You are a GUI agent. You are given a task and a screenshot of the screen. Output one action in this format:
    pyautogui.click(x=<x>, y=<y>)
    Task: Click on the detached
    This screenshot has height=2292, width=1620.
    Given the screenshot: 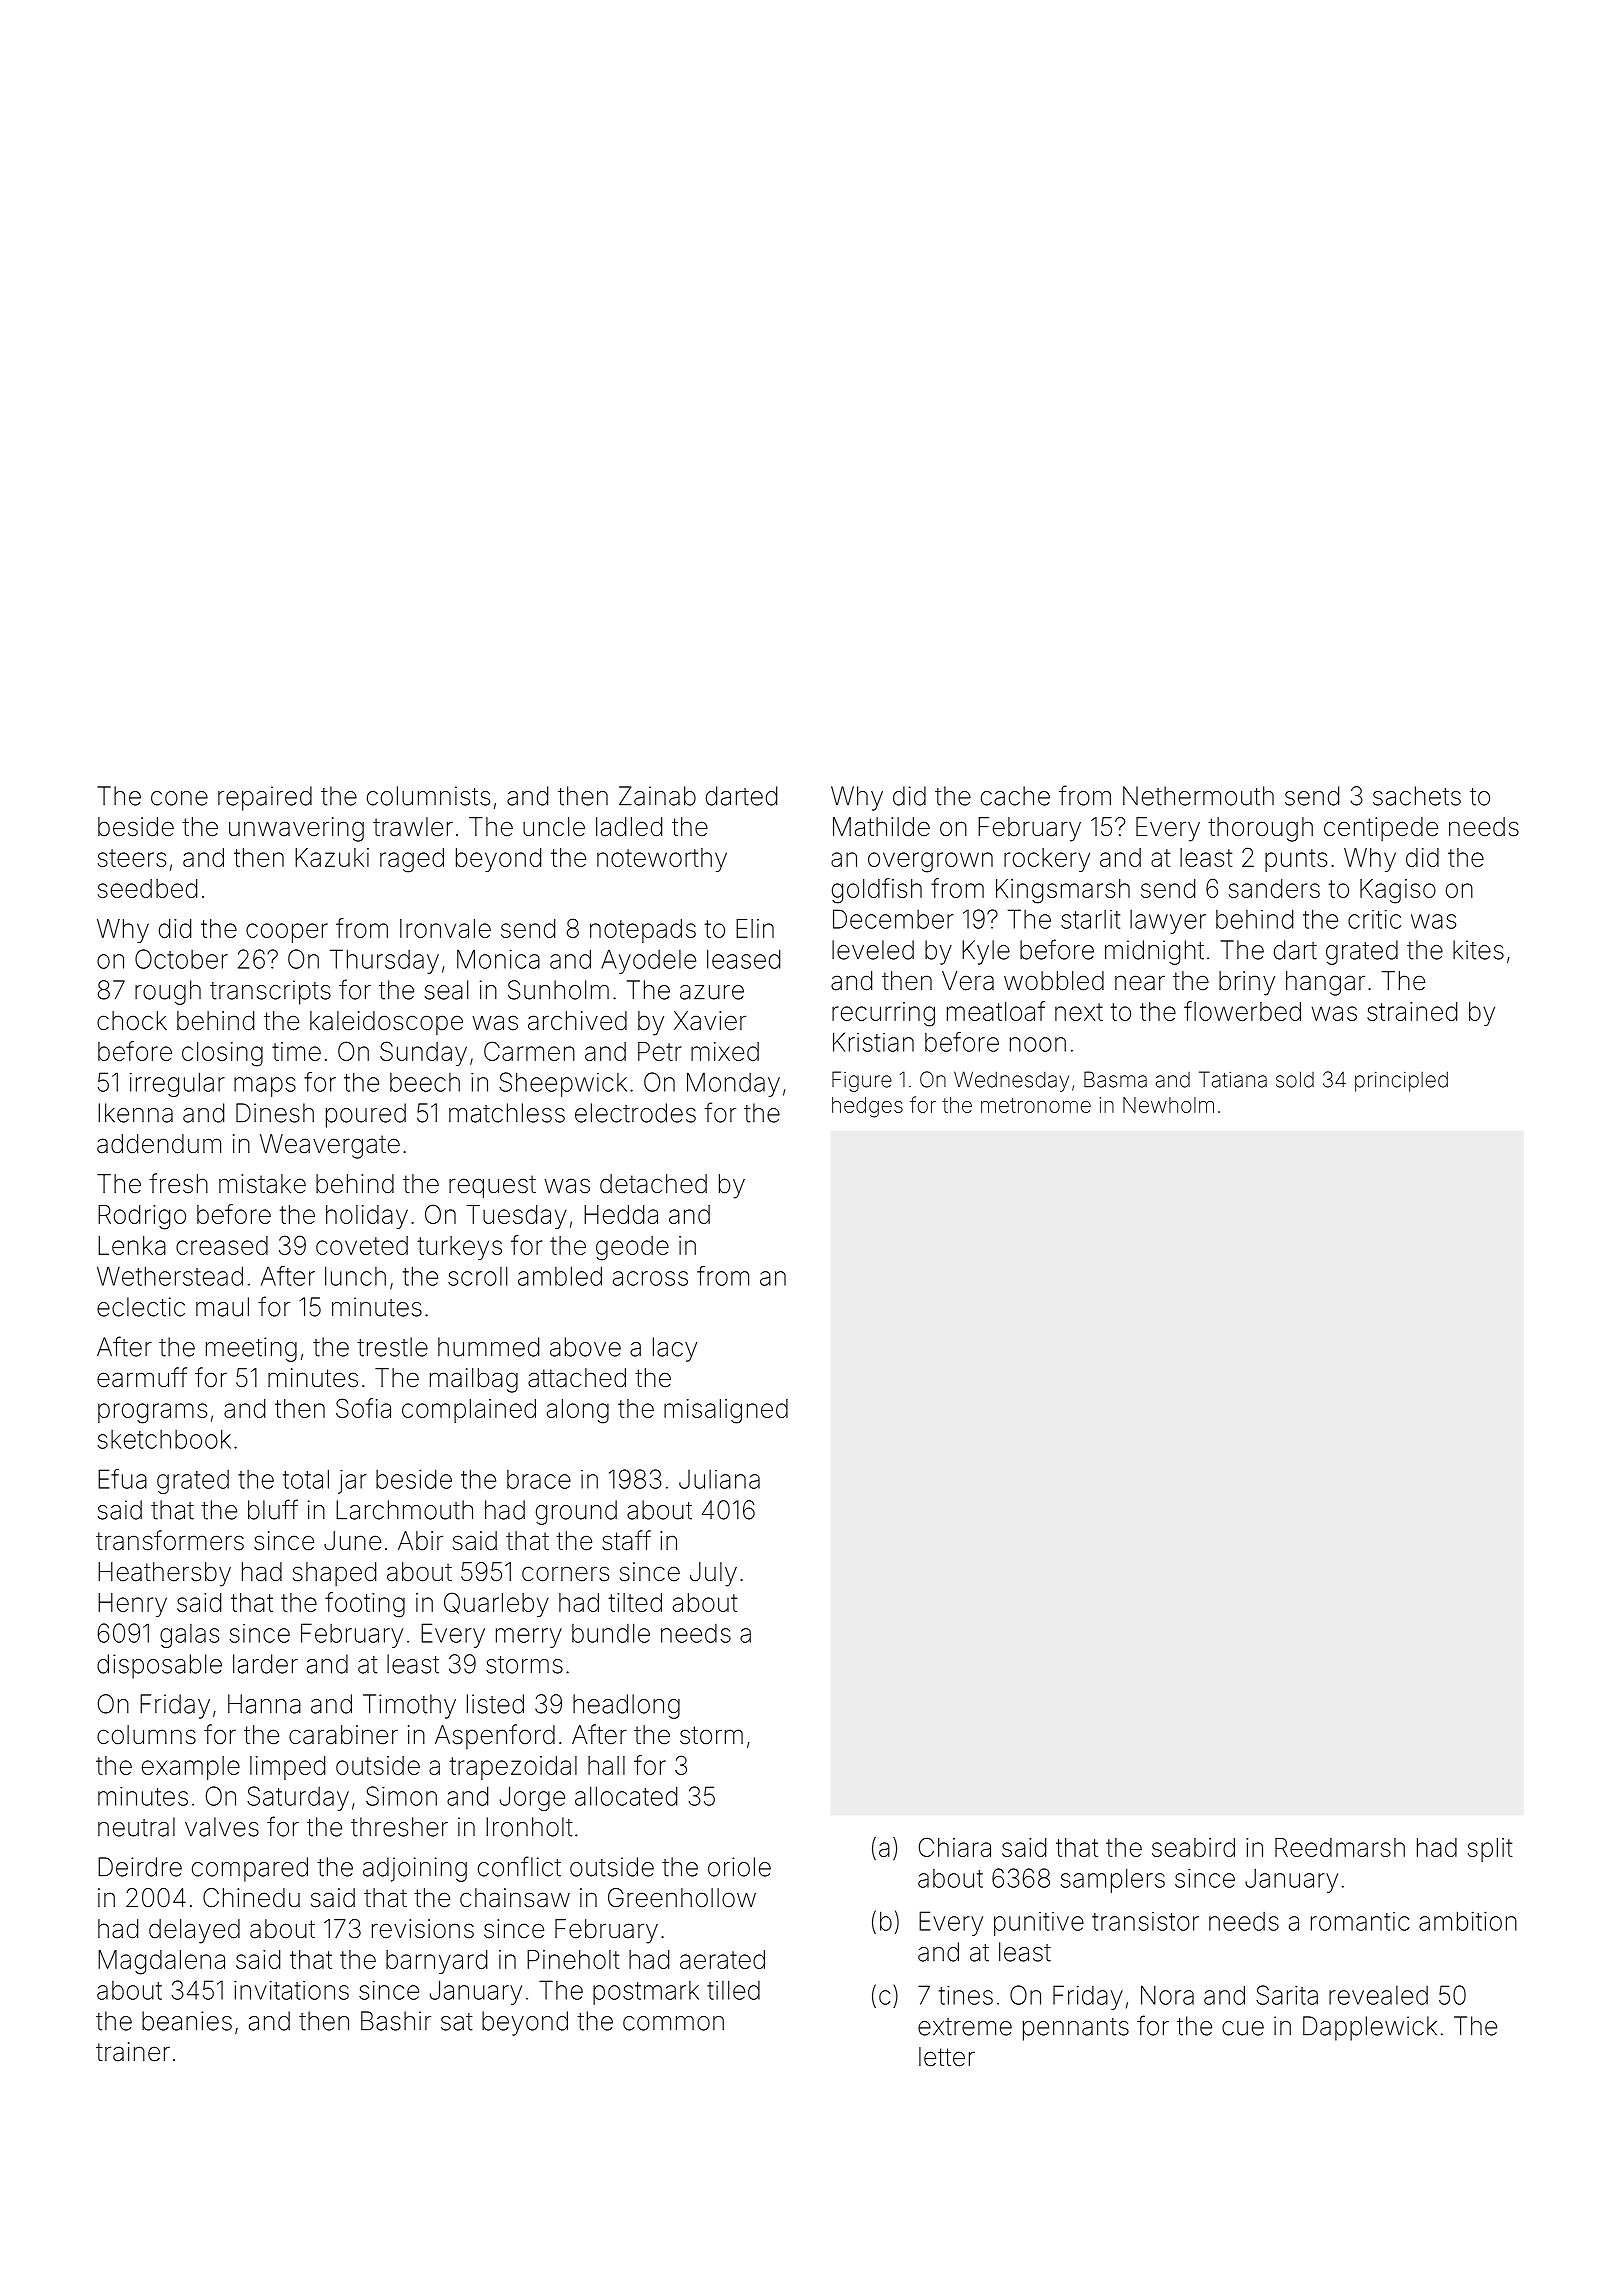 What is the action you would take?
    pyautogui.click(x=653, y=1184)
